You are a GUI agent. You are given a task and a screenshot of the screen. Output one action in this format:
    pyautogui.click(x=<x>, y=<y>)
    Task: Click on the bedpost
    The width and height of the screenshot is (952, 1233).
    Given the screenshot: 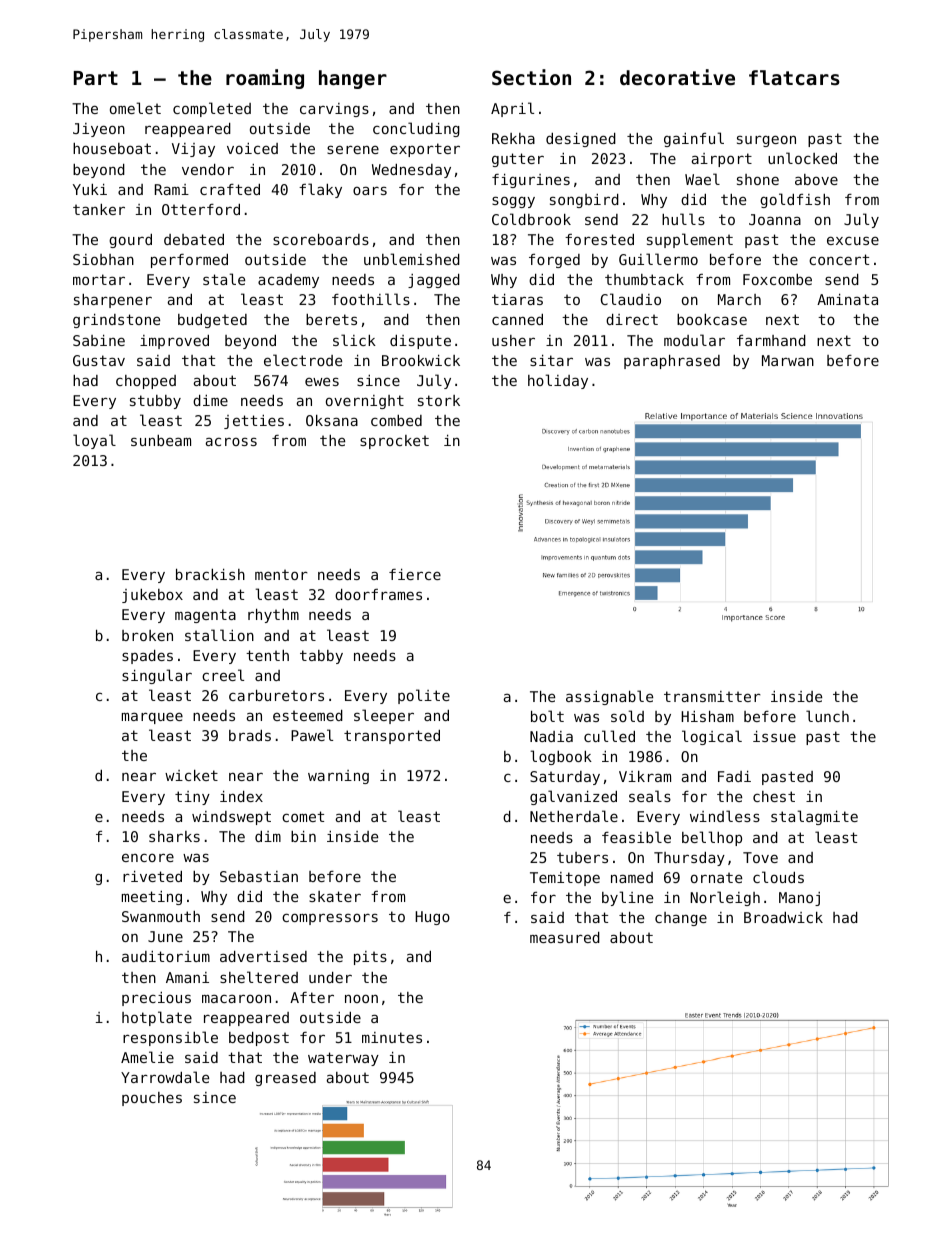 What is the action you would take?
    pyautogui.click(x=259, y=1039)
